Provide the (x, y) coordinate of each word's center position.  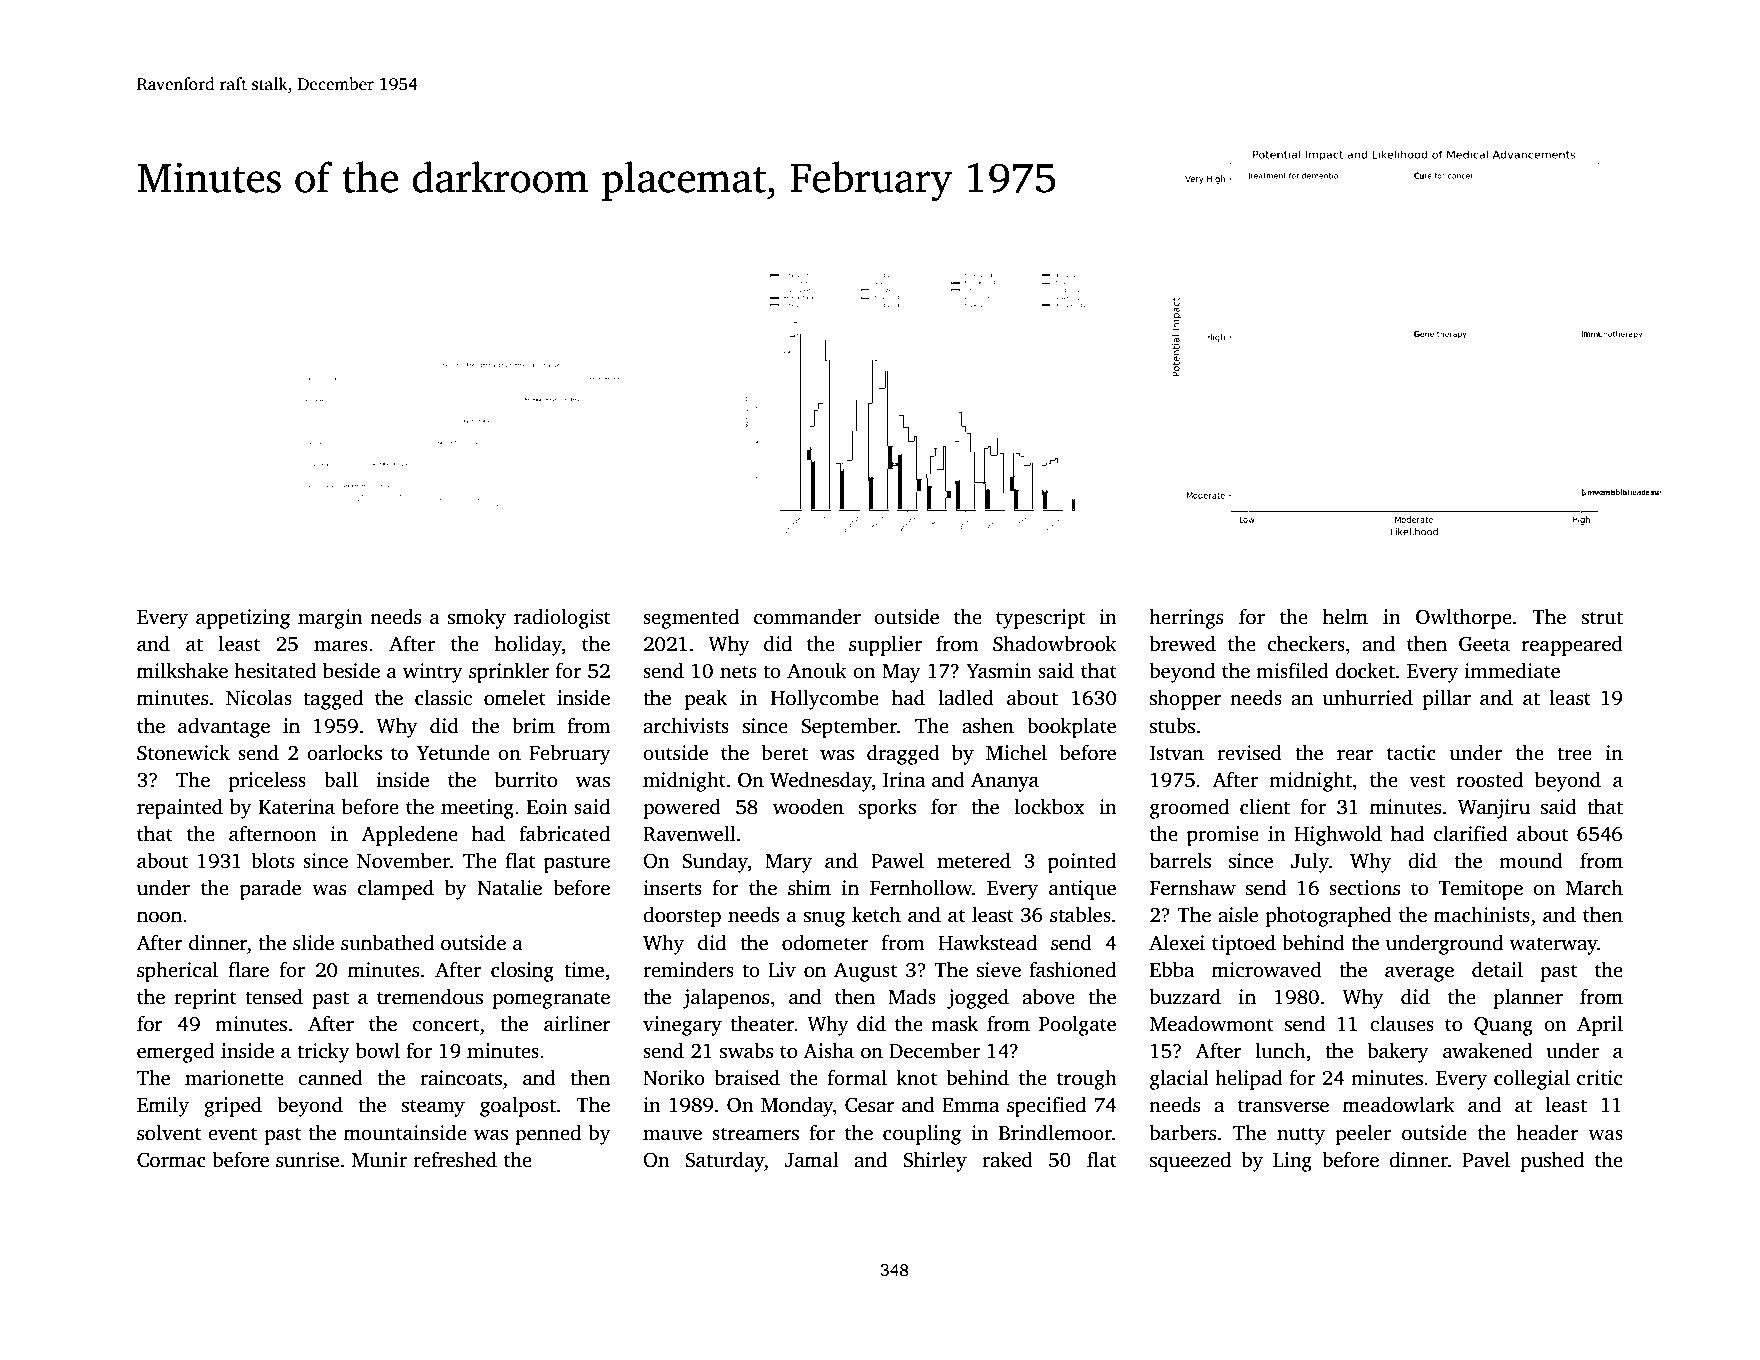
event (232, 1134)
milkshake (182, 671)
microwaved (1267, 970)
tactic (1411, 753)
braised (747, 1078)
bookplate (1071, 728)
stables (1080, 915)
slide (313, 943)
